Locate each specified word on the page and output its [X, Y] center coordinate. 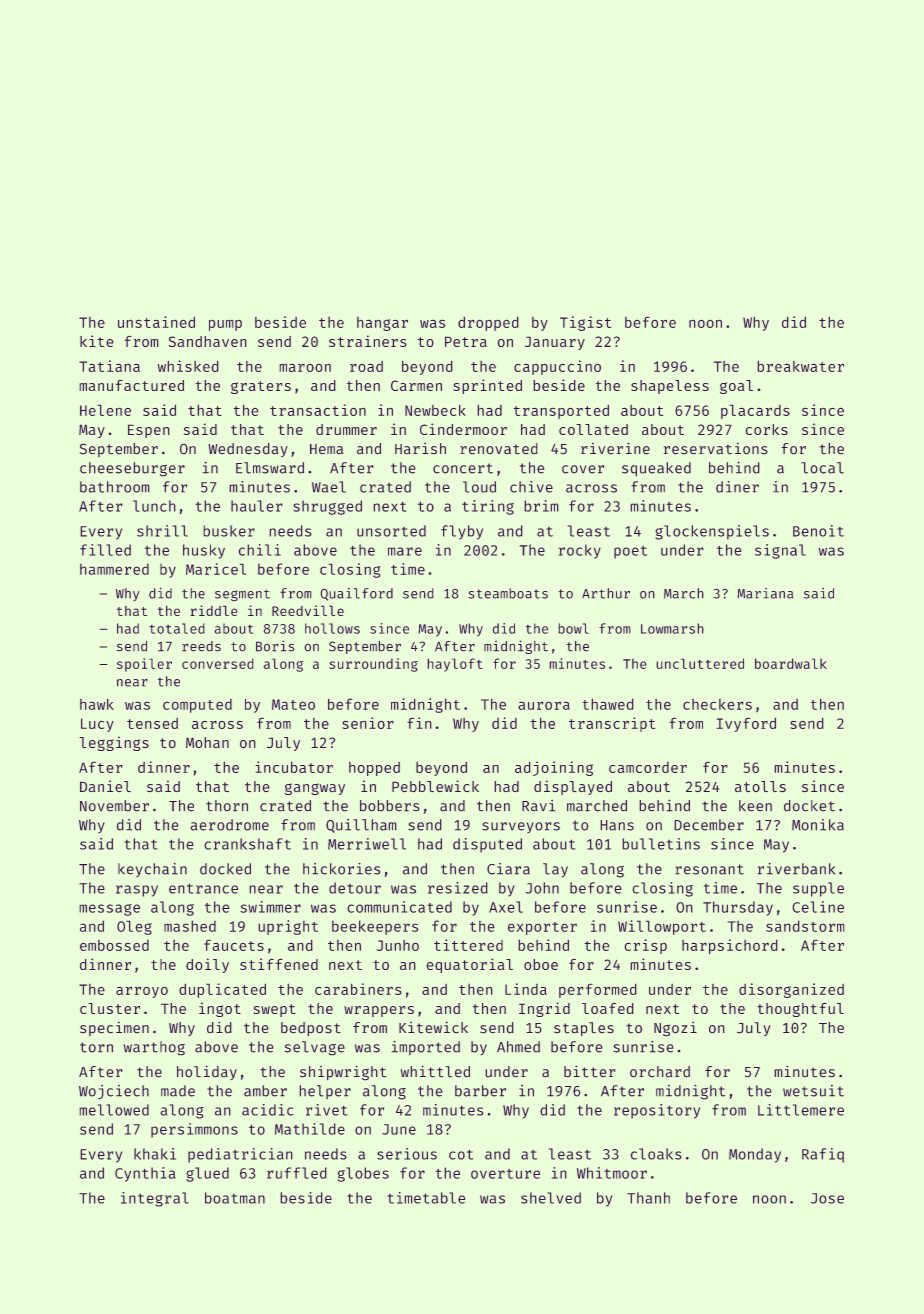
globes [363, 1174]
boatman [235, 1198]
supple [818, 889]
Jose [827, 1198]
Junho [398, 945]
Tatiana [109, 366]
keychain [152, 870]
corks [767, 429]
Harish [420, 448]
